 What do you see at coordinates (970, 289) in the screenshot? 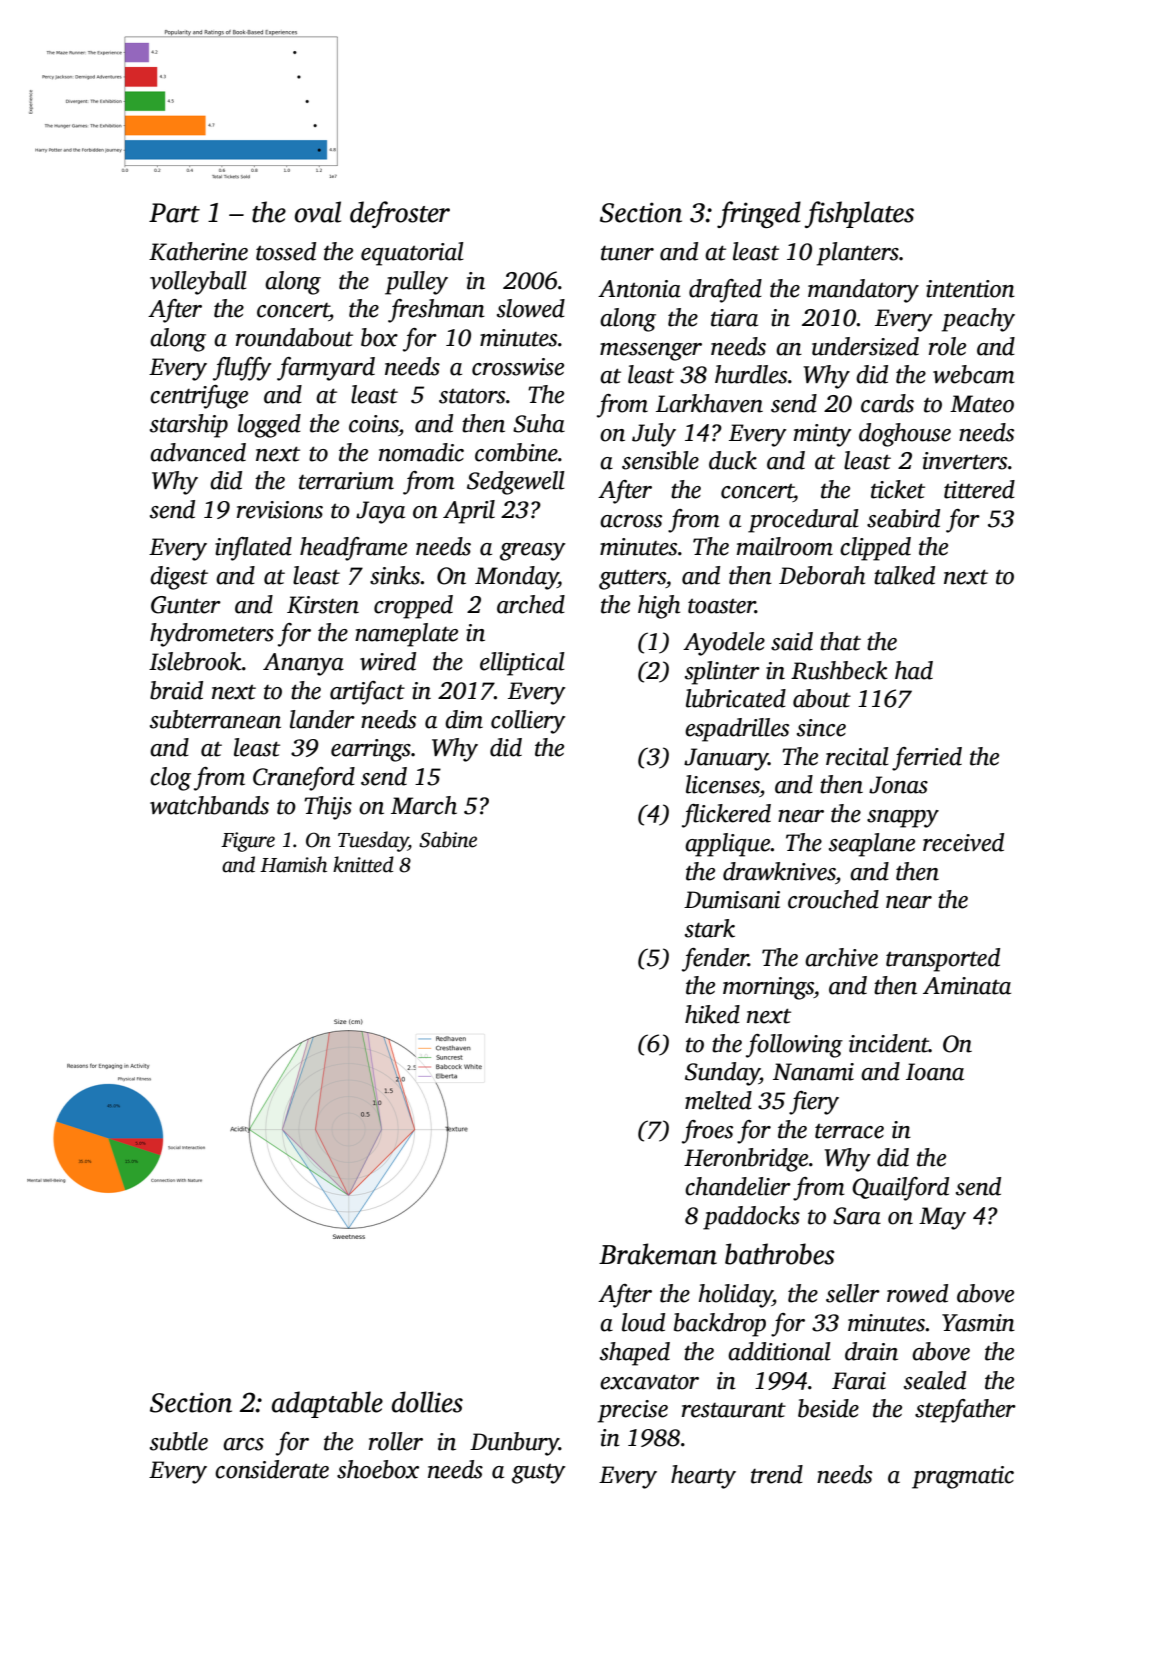
I see `intention` at bounding box center [970, 289].
